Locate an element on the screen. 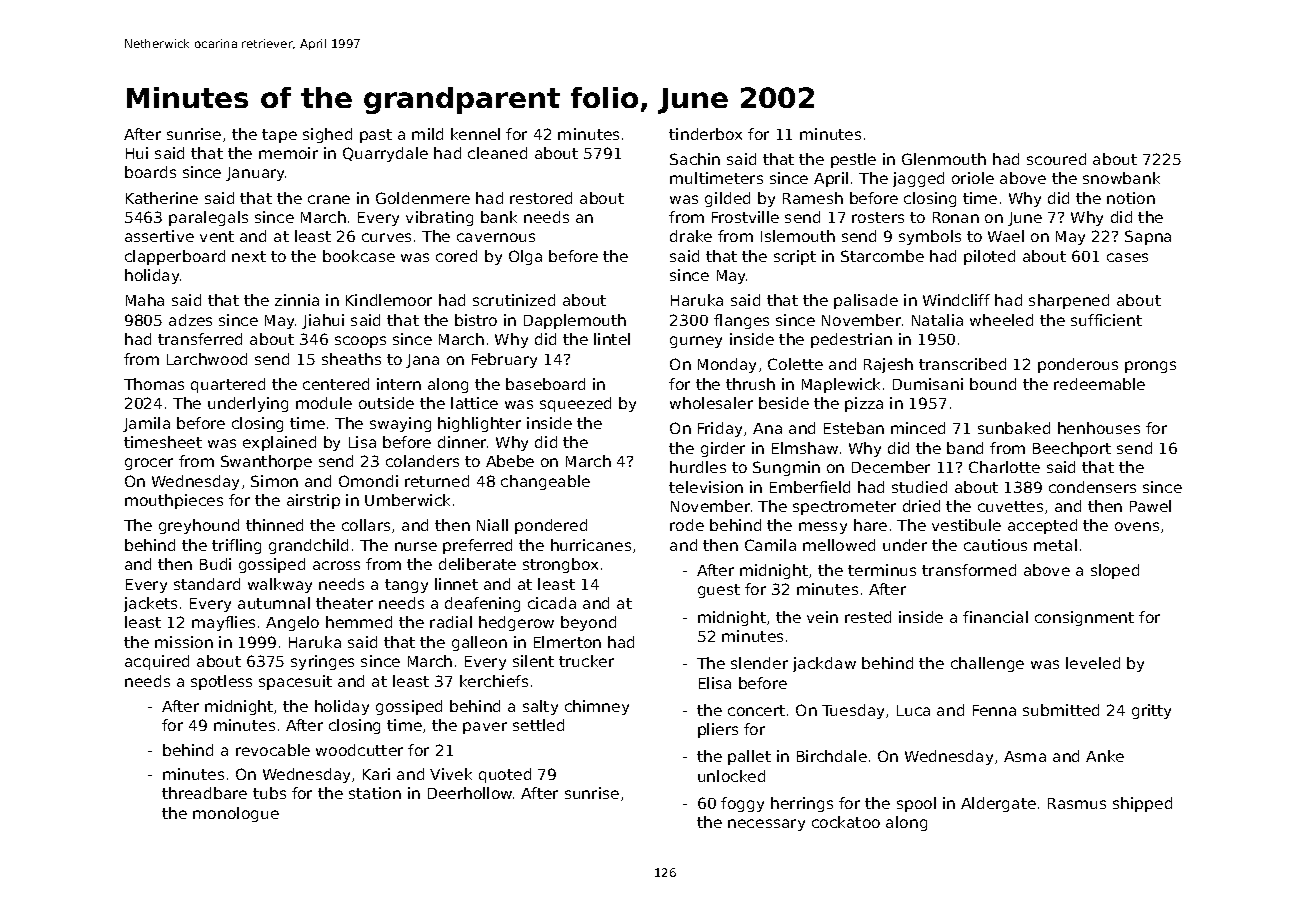  kennel is located at coordinates (475, 134).
